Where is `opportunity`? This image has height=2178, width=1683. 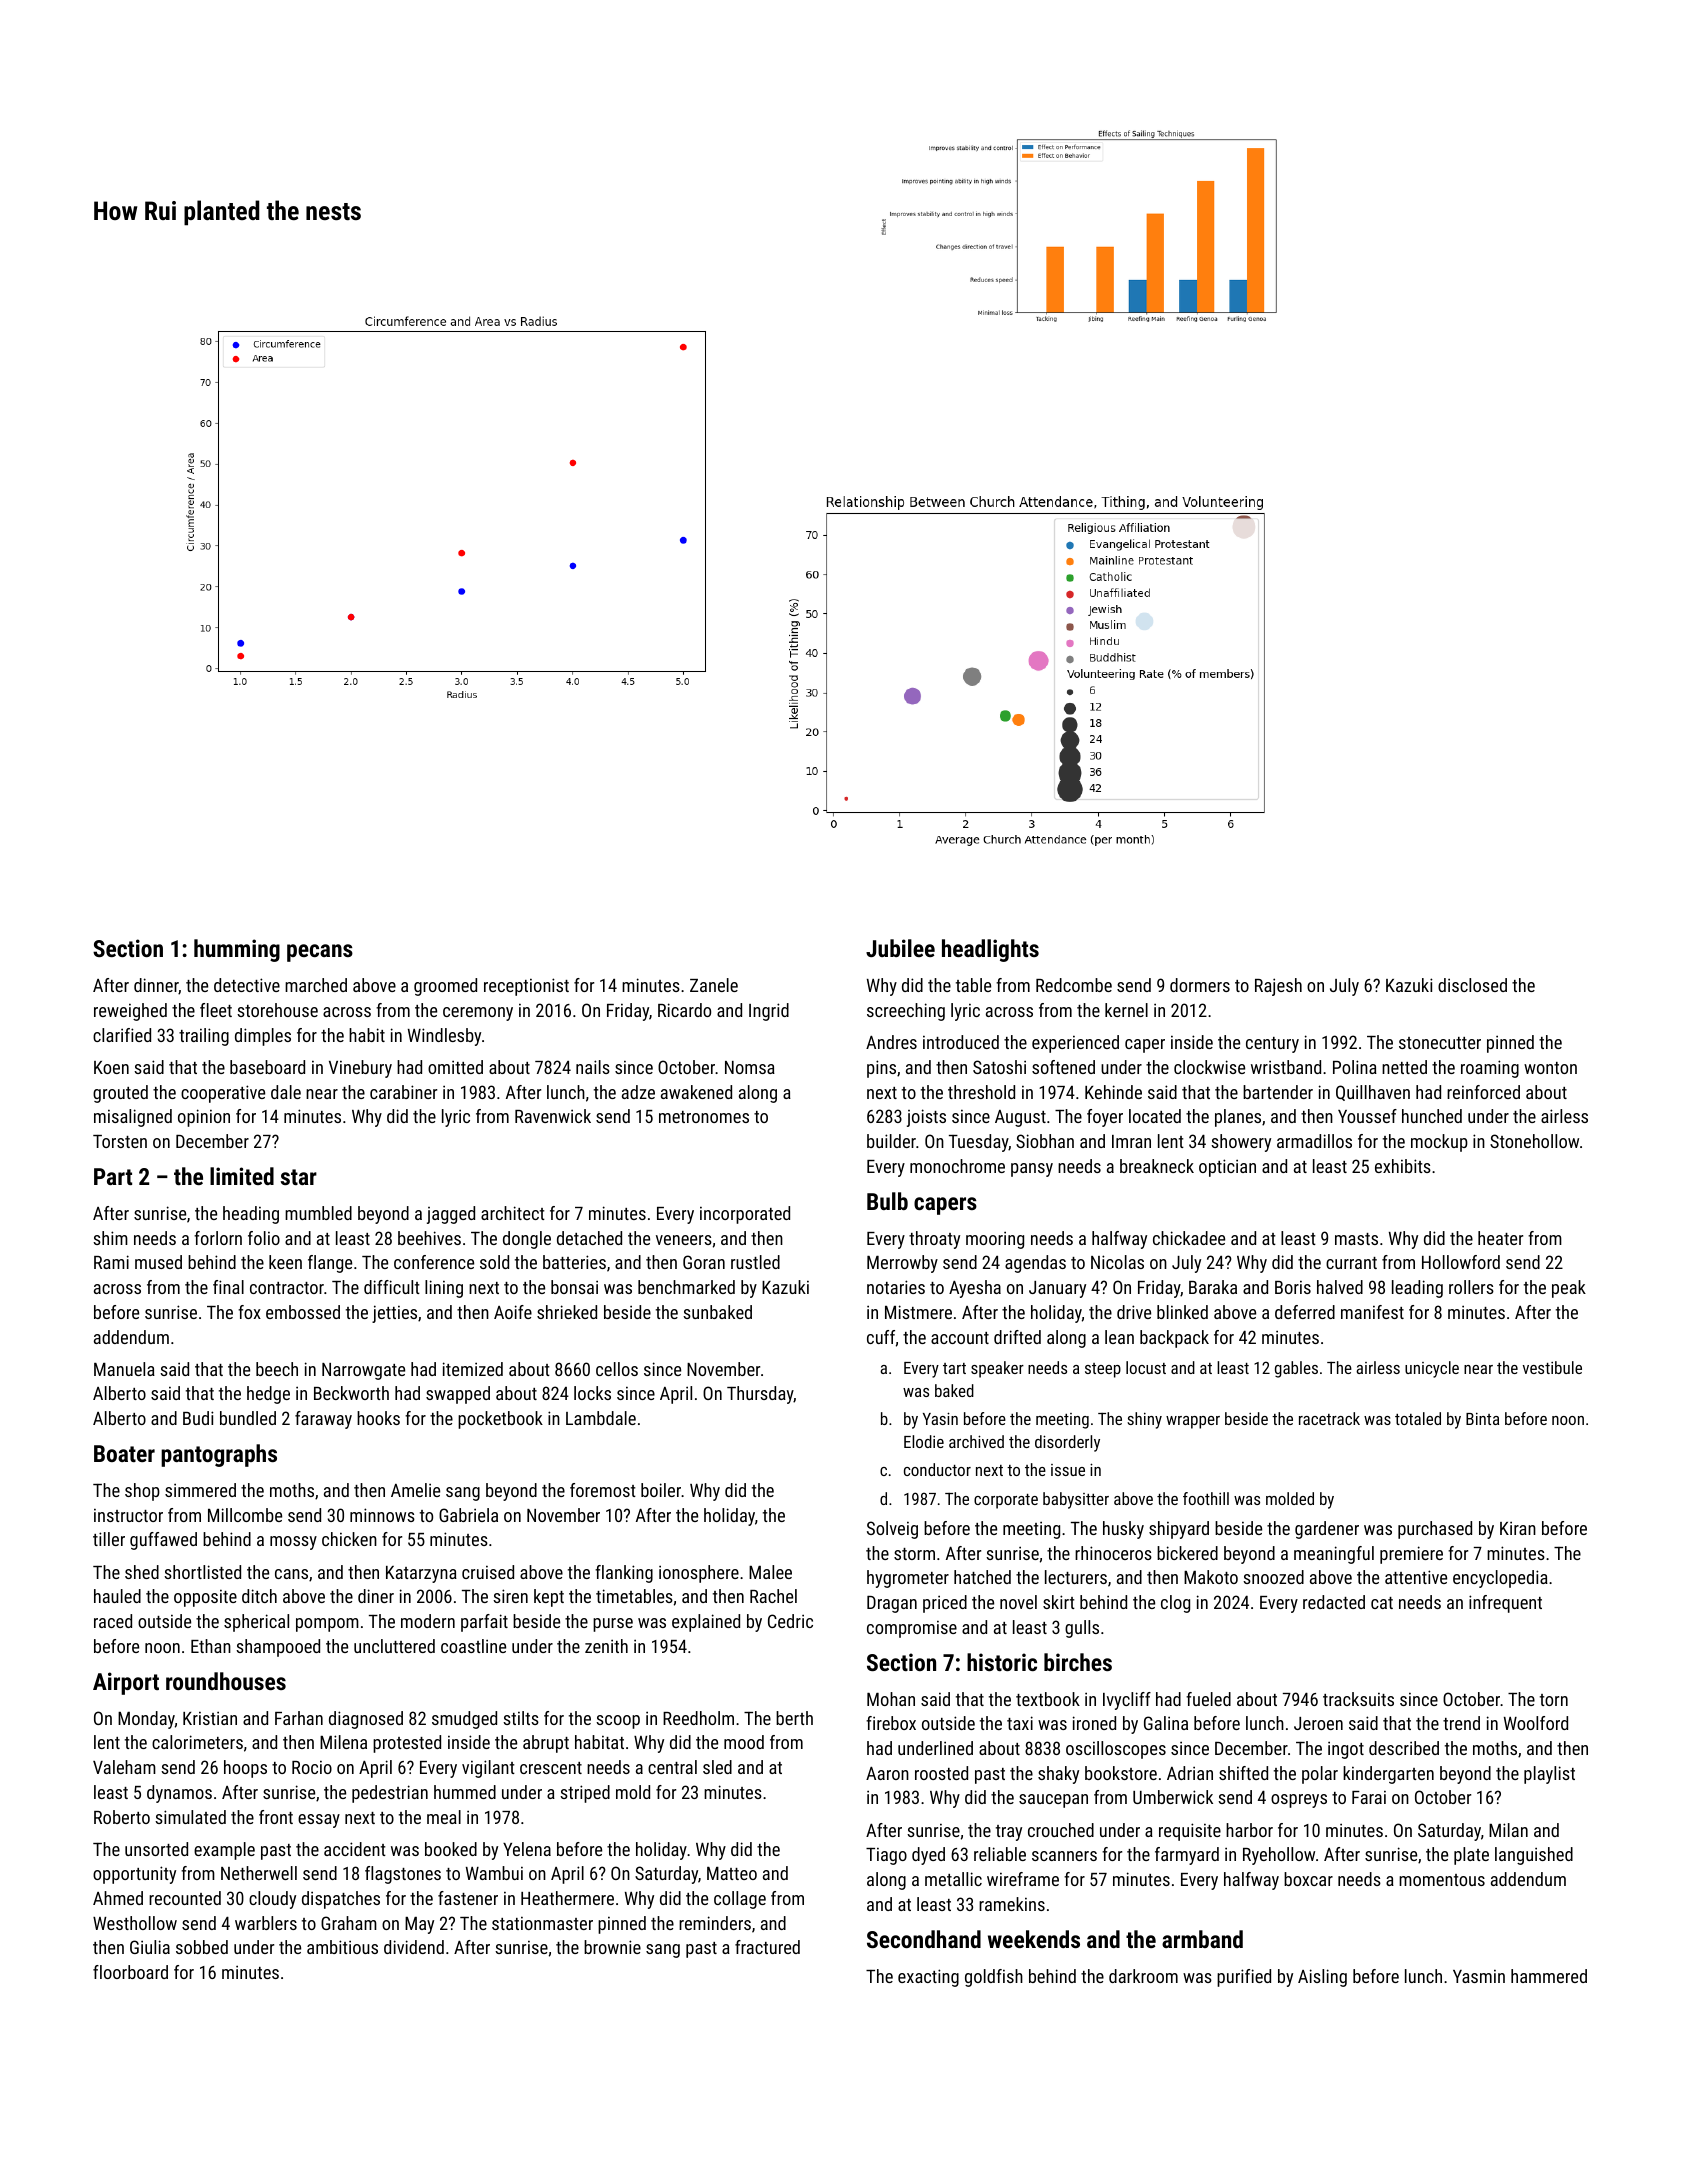 opportunity is located at coordinates (134, 1875).
